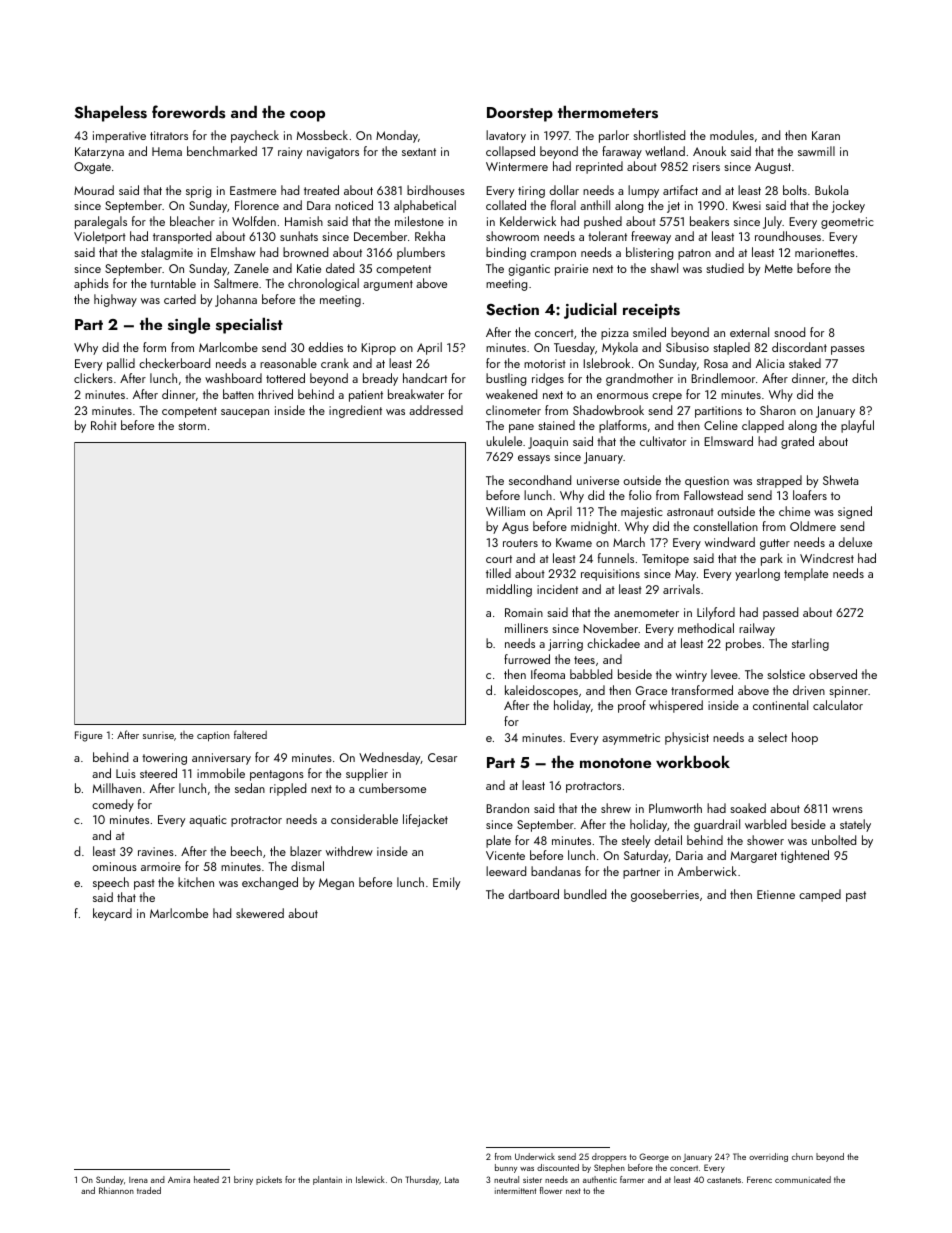 Image resolution: width=952 pixels, height=1233 pixels. I want to click on paycheck, so click(255, 136).
